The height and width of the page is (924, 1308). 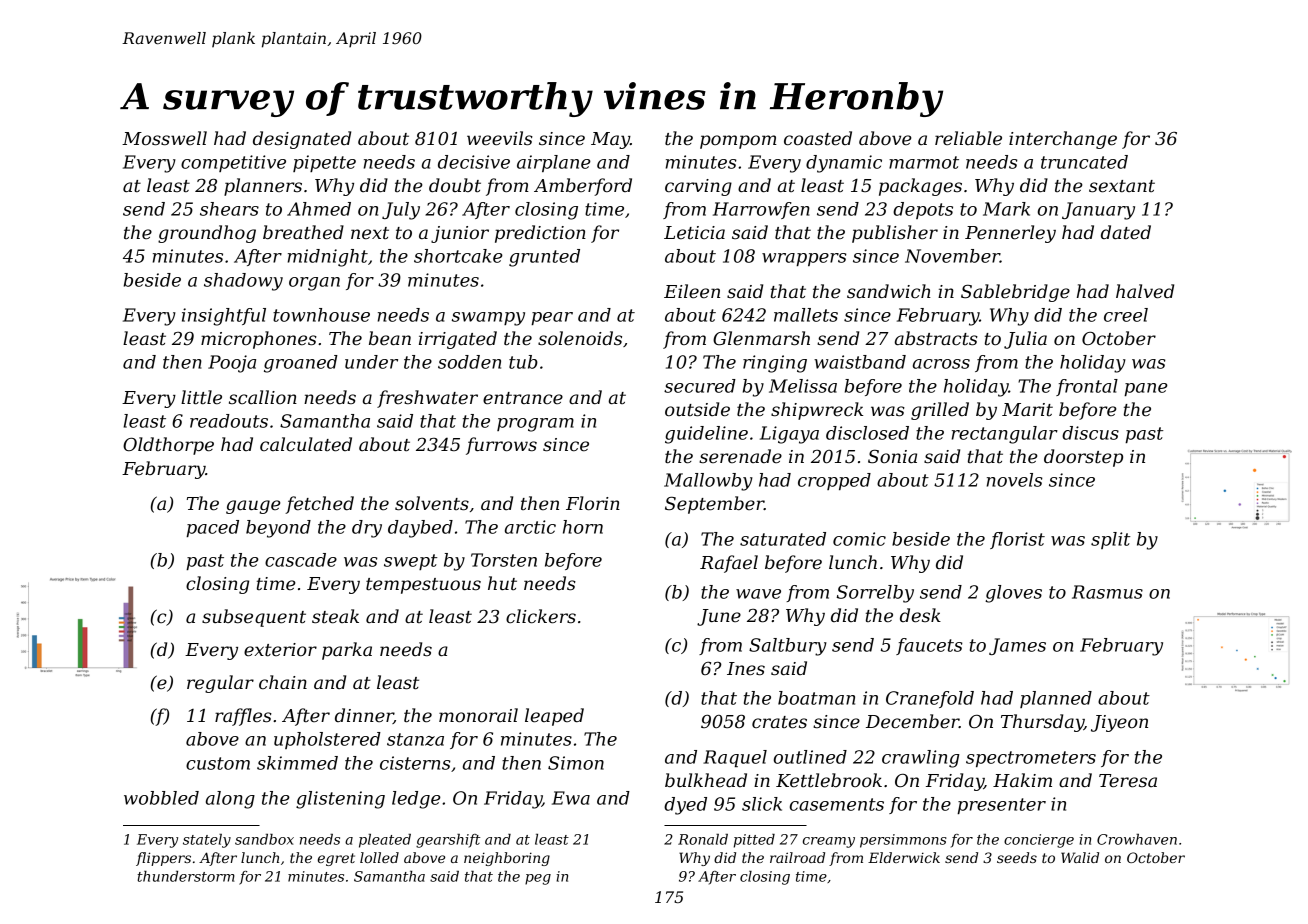 I want to click on casements, so click(x=837, y=804).
